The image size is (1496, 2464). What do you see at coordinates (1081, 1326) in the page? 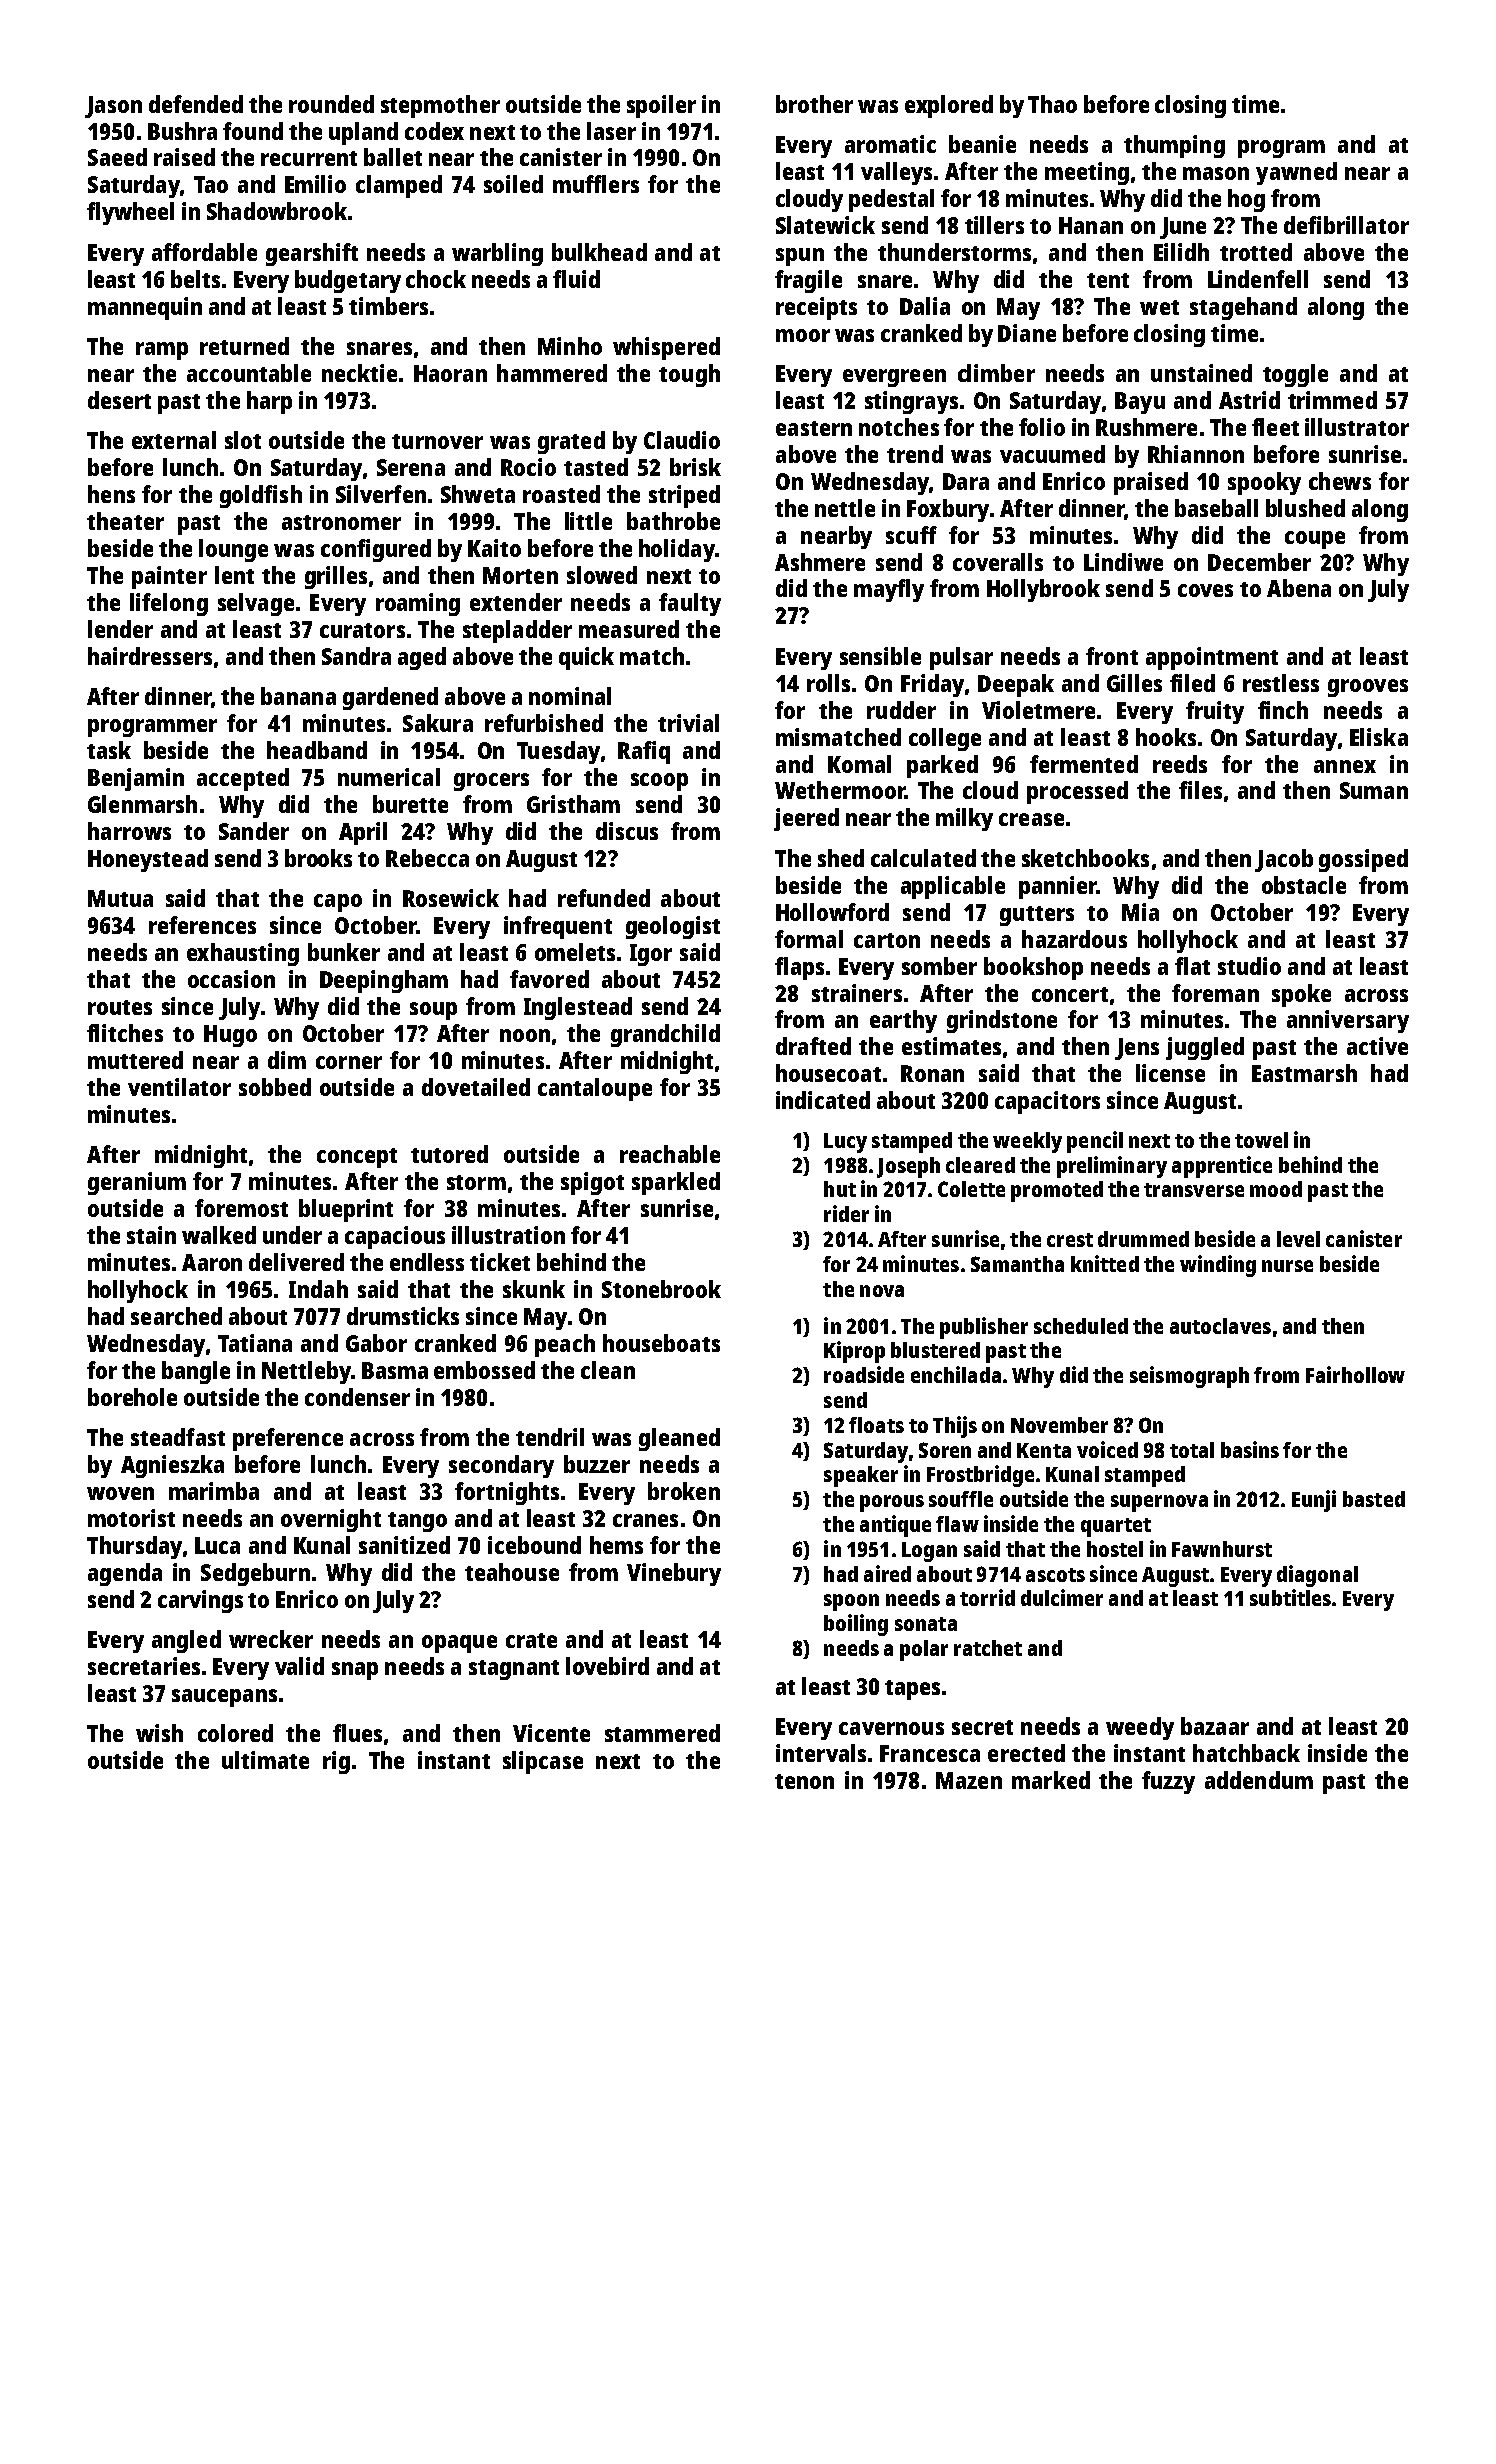
I see `scheduled` at bounding box center [1081, 1326].
